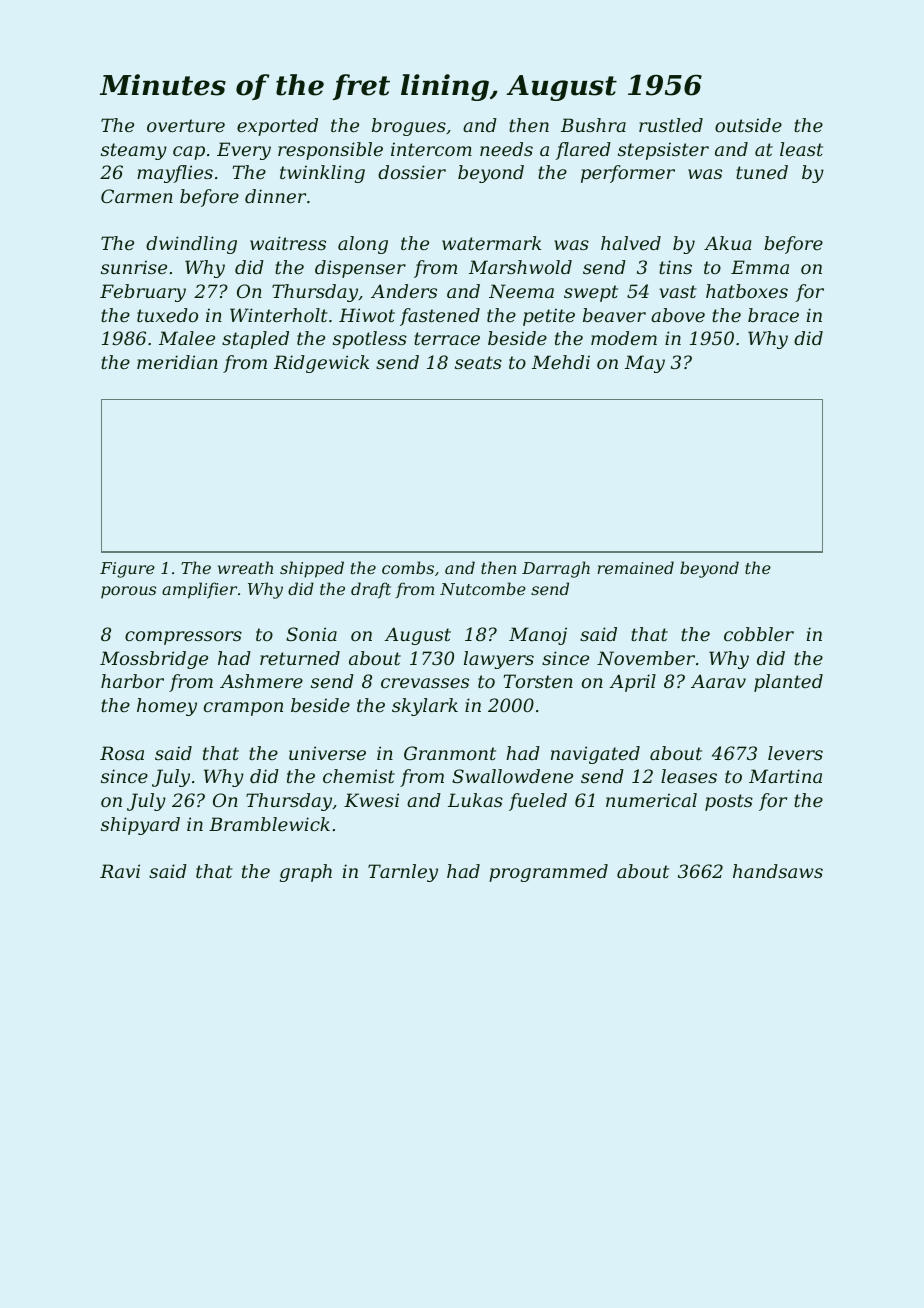  Describe the element at coordinates (450, 753) in the screenshot. I see `Granmont` at that location.
